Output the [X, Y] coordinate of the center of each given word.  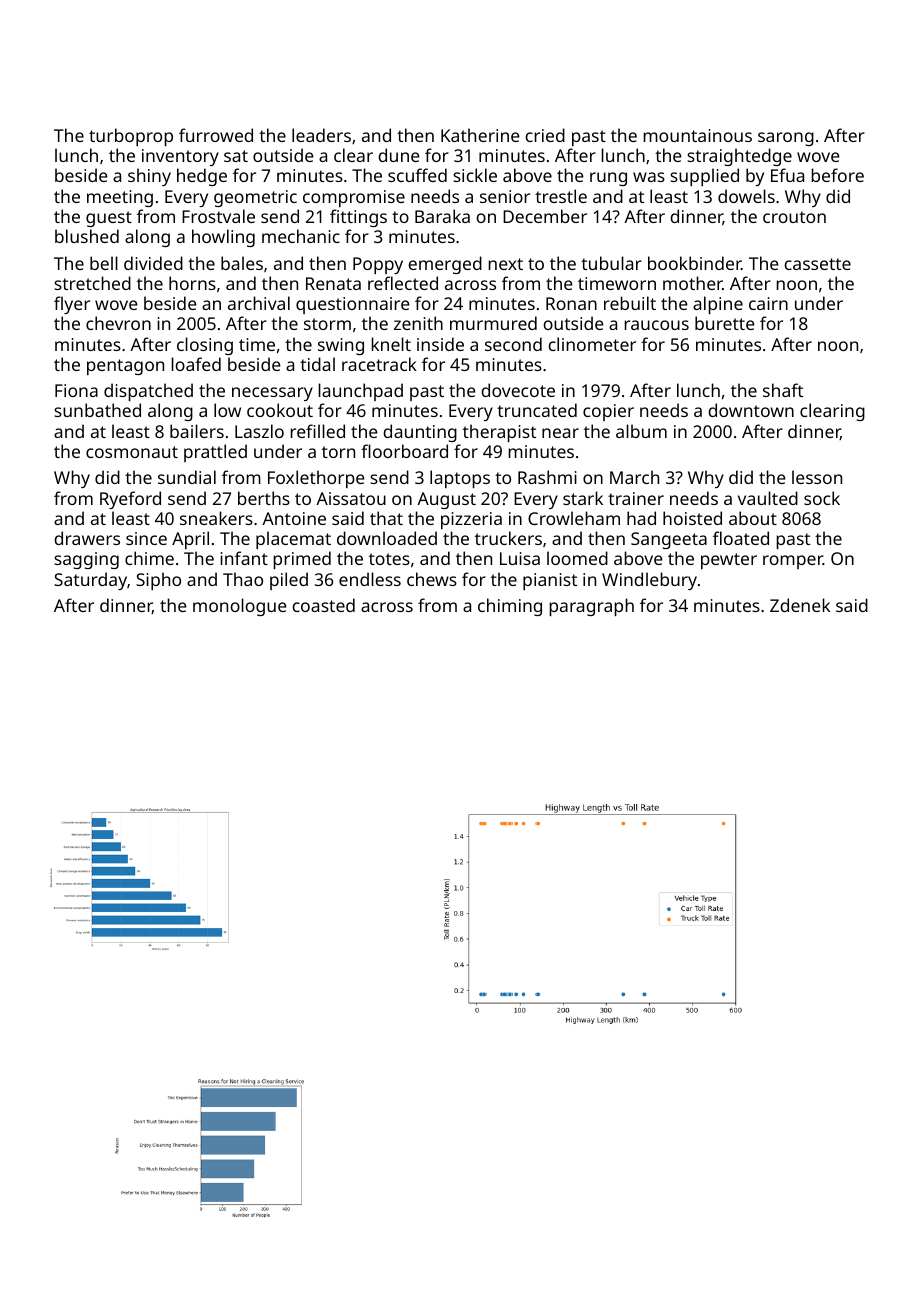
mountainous [697, 135]
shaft [783, 390]
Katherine [480, 135]
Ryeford [130, 500]
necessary [272, 394]
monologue [240, 607]
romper [793, 562]
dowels [746, 196]
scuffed [417, 175]
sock [822, 498]
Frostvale [218, 216]
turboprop [131, 137]
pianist [550, 581]
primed [302, 560]
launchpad [360, 392]
